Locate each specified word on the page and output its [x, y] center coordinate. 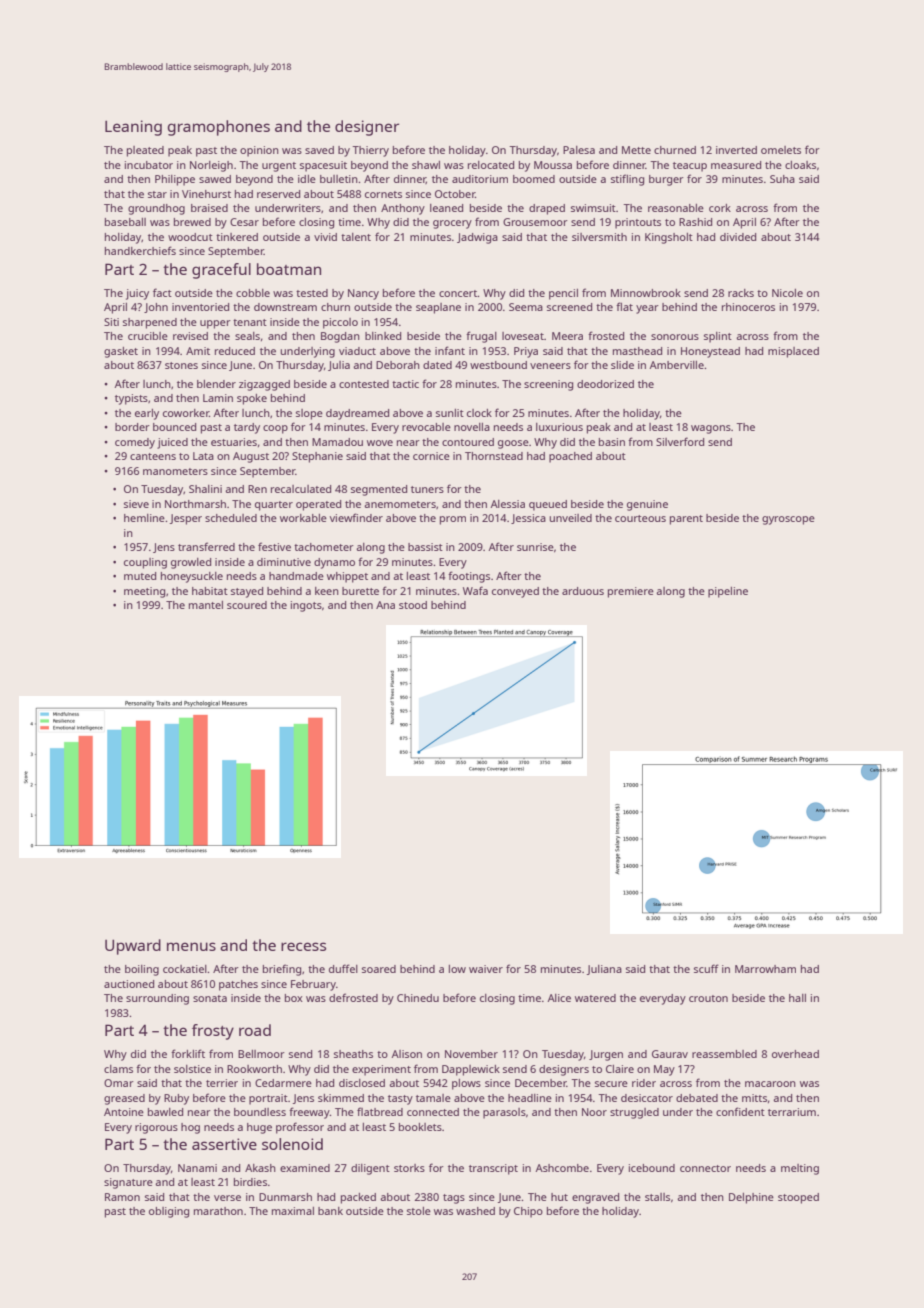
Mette [636, 150]
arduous [583, 591]
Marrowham [765, 969]
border [132, 427]
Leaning [133, 128]
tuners [427, 489]
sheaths [353, 1054]
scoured [247, 605]
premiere [631, 592]
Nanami [197, 1168]
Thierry [370, 151]
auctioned [129, 984]
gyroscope [788, 520]
